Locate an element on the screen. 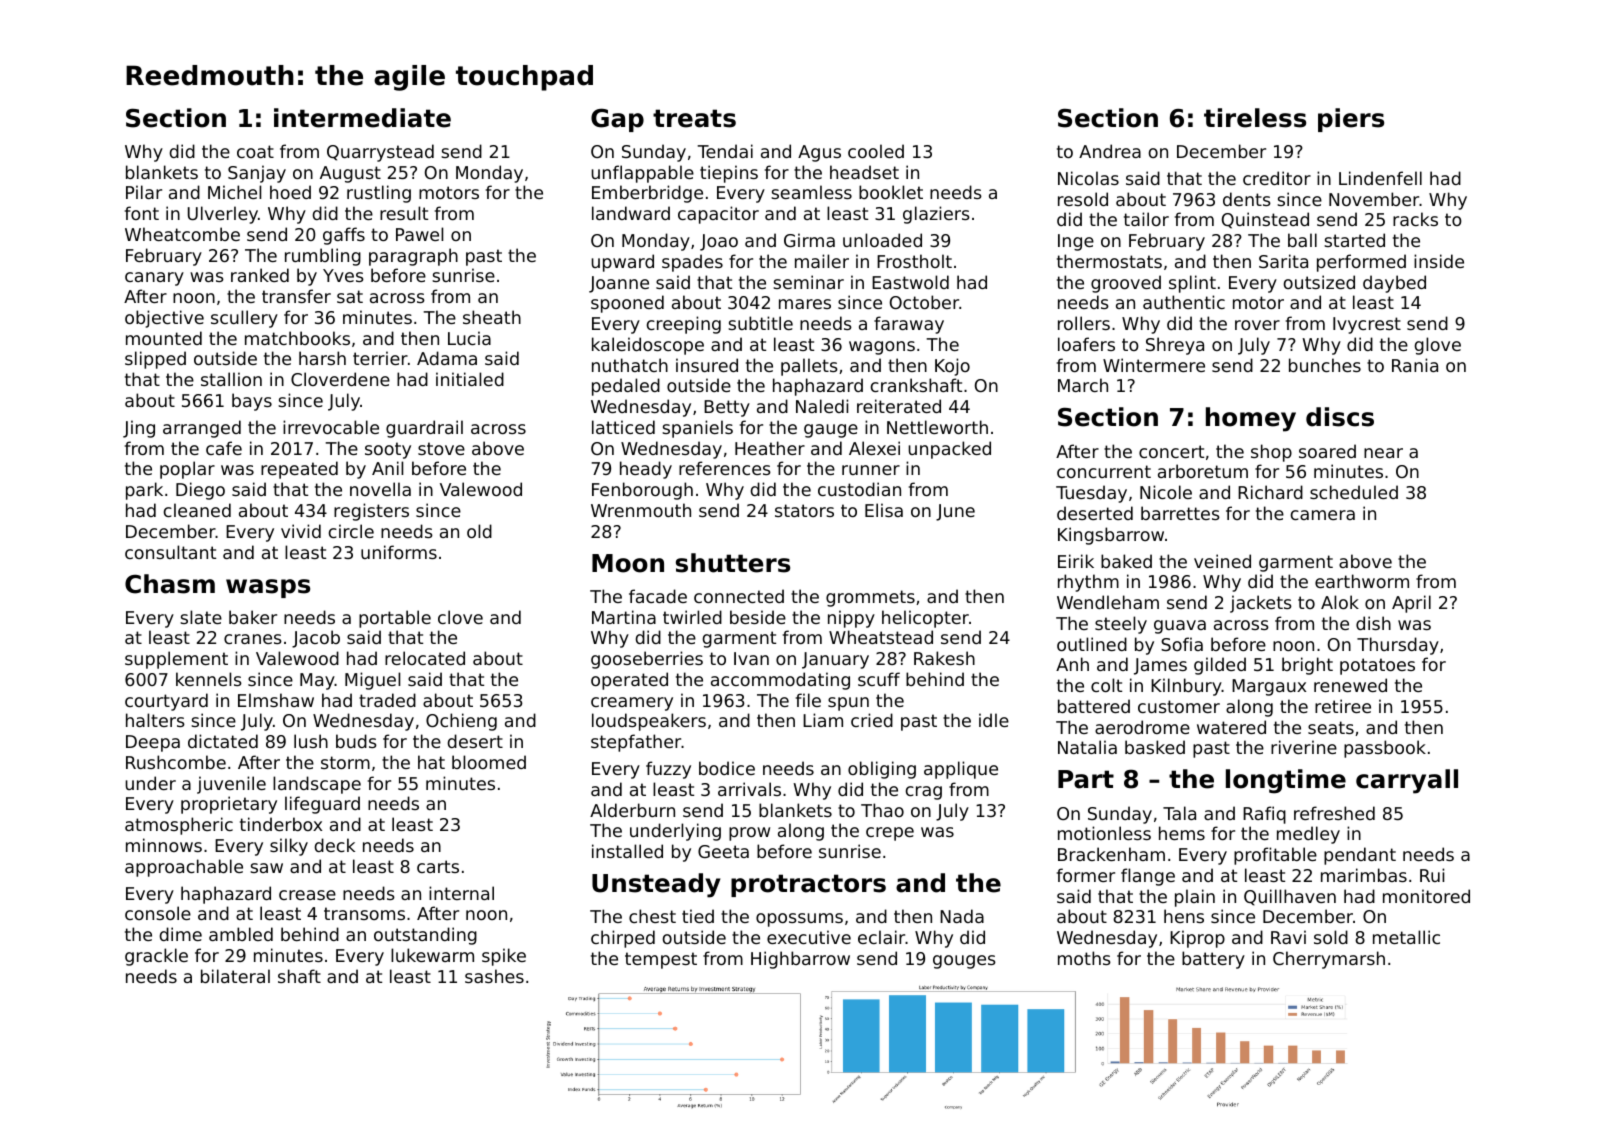  file is located at coordinates (808, 700).
